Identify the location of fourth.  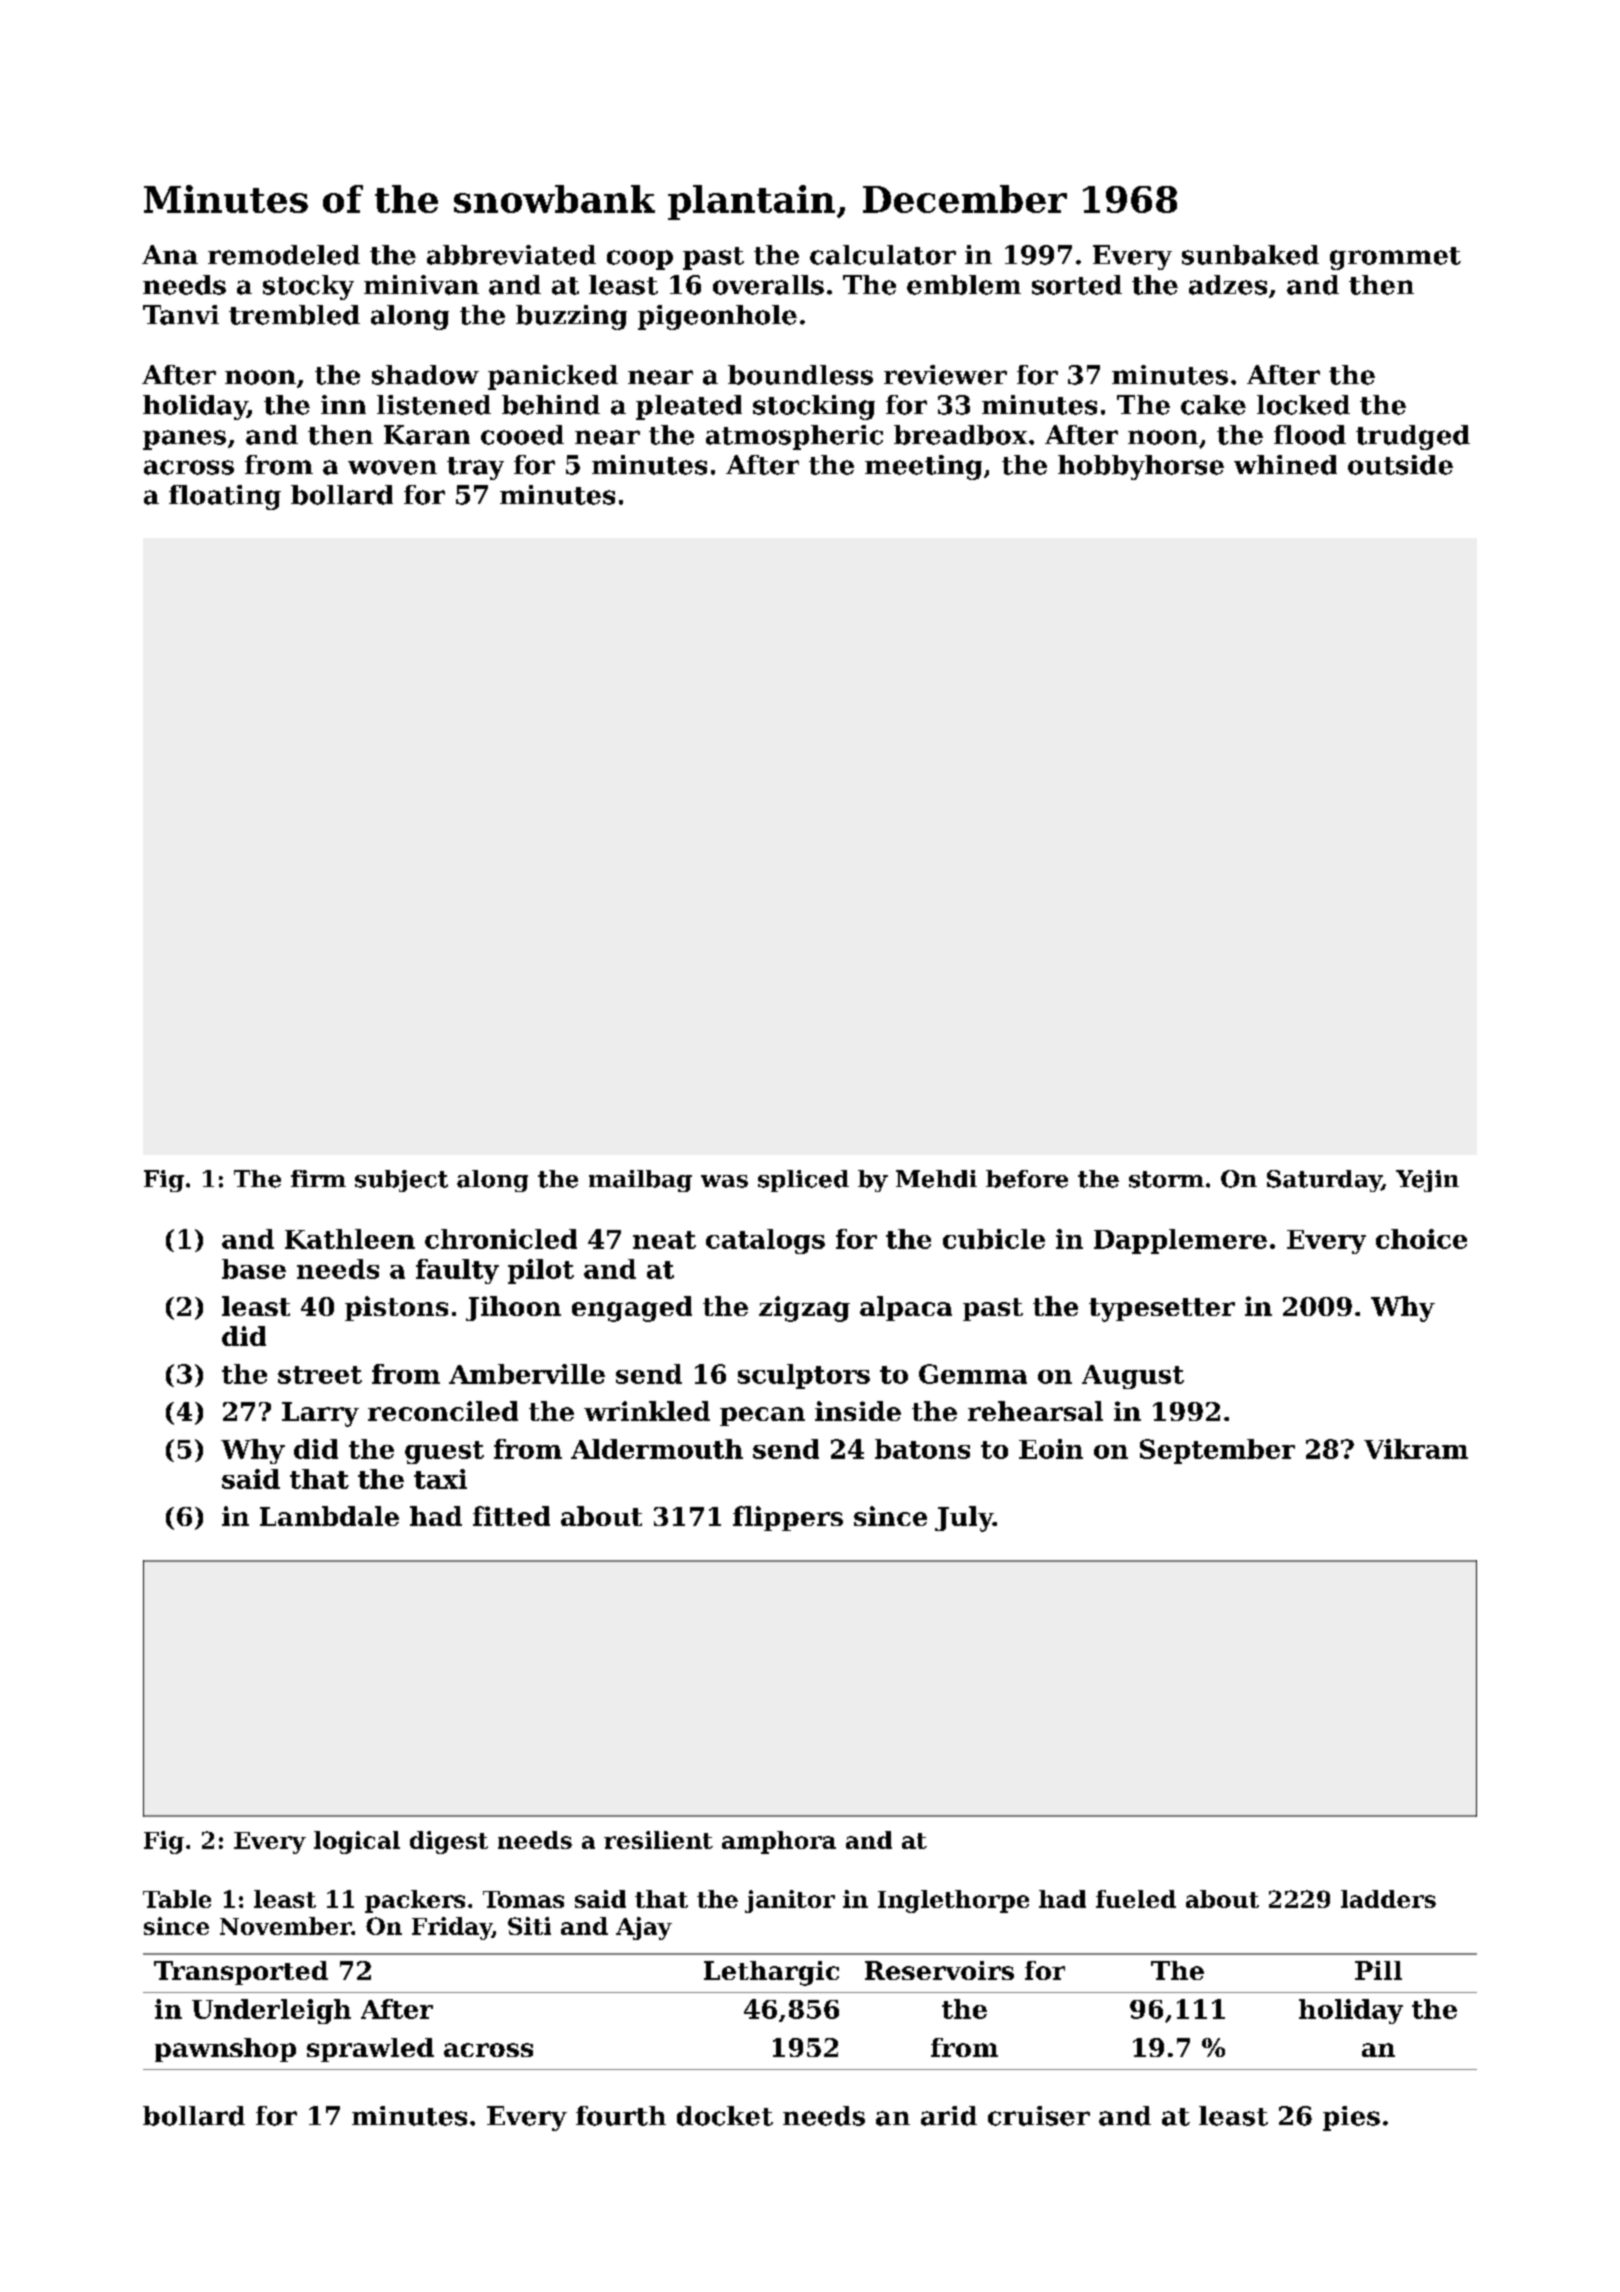
(621, 2116).
